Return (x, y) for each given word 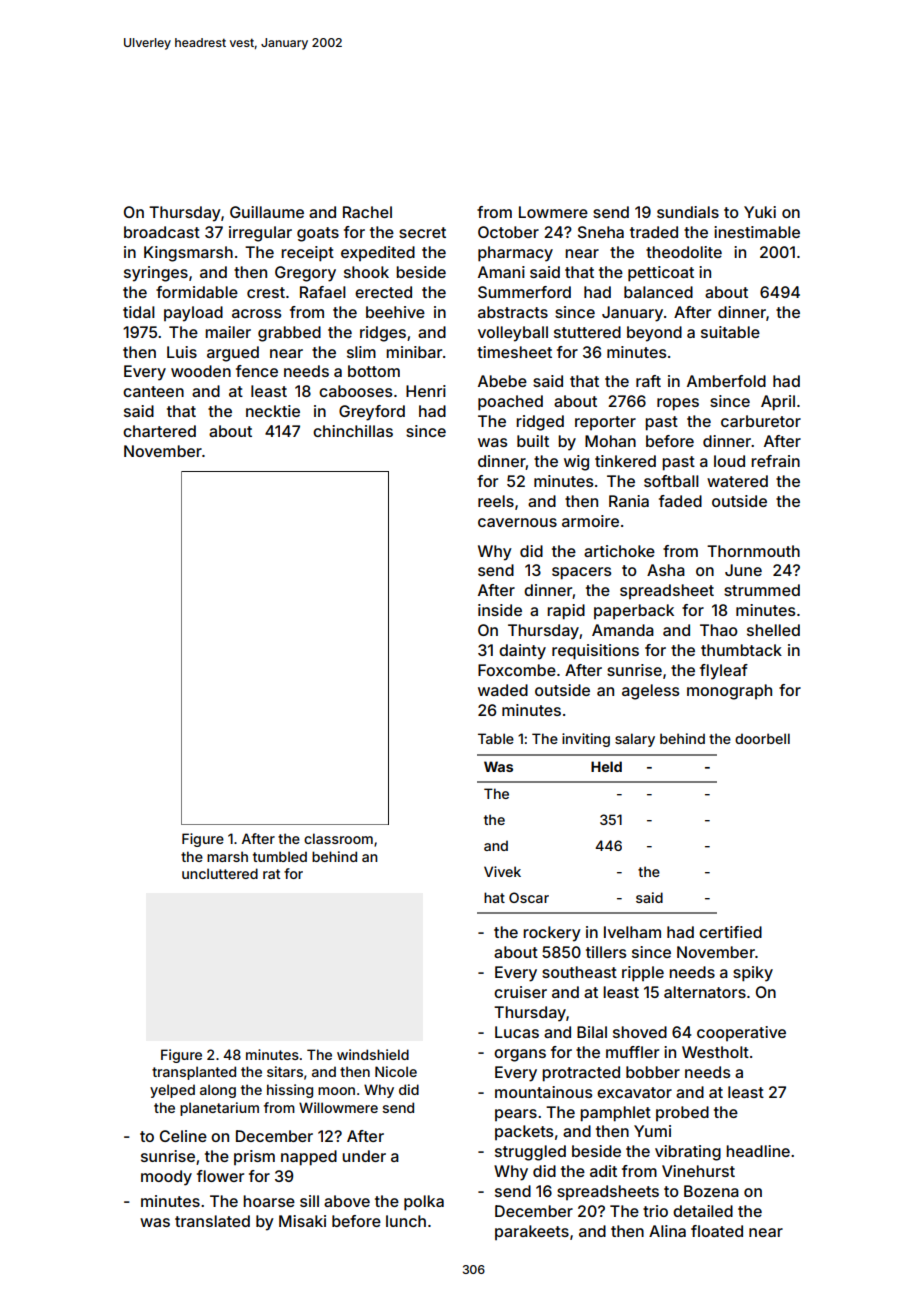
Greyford (372, 413)
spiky (753, 974)
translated (212, 1221)
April (778, 403)
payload (193, 314)
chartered (159, 431)
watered (737, 481)
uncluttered (220, 873)
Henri (426, 391)
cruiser (520, 992)
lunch (406, 1221)
